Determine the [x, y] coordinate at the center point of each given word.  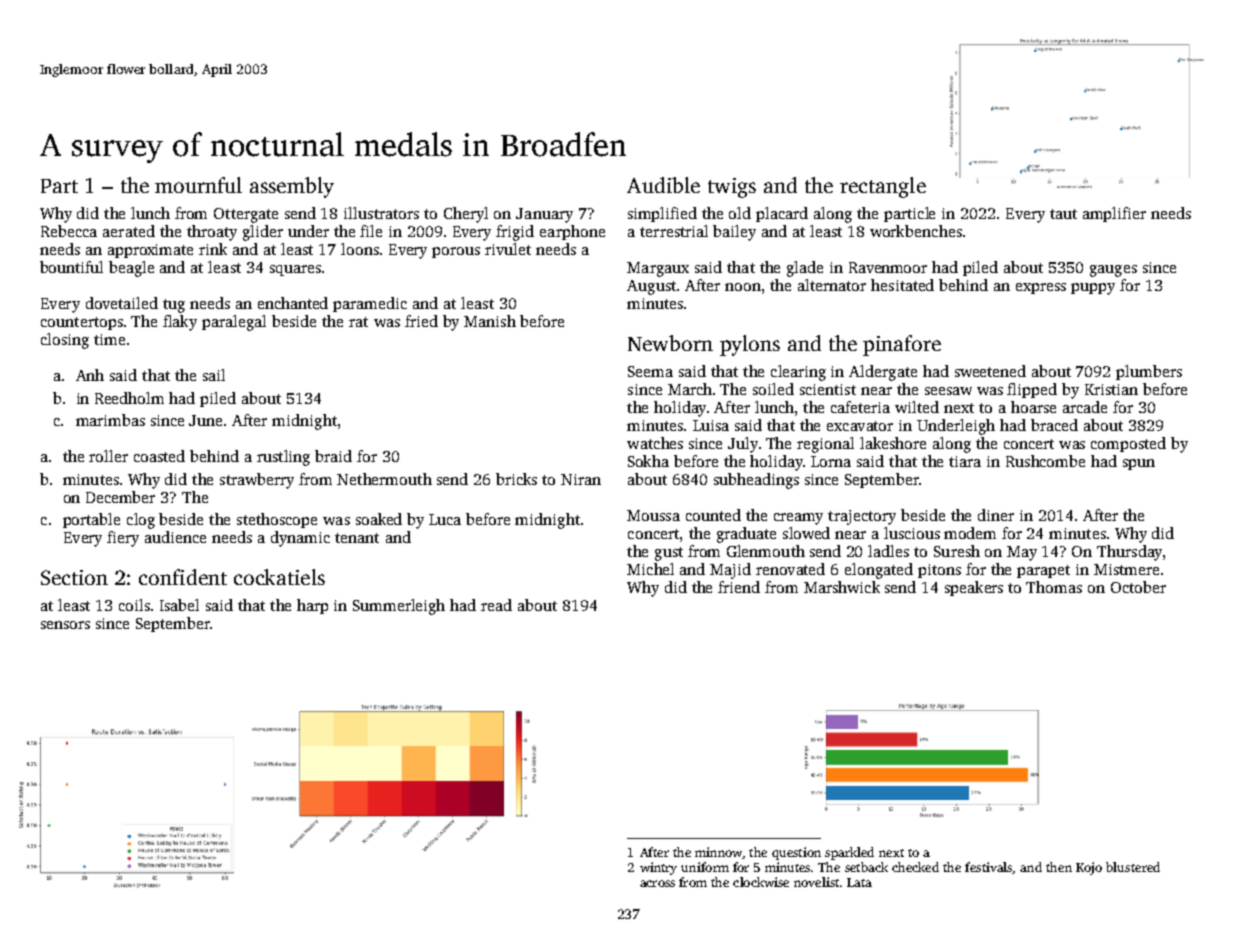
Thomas [1054, 587]
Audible [663, 185]
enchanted [293, 303]
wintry [658, 868]
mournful [198, 185]
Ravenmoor [888, 267]
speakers [974, 588]
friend [739, 587]
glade [805, 269]
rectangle [883, 187]
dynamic [300, 539]
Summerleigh [399, 607]
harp [312, 606]
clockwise [761, 882]
